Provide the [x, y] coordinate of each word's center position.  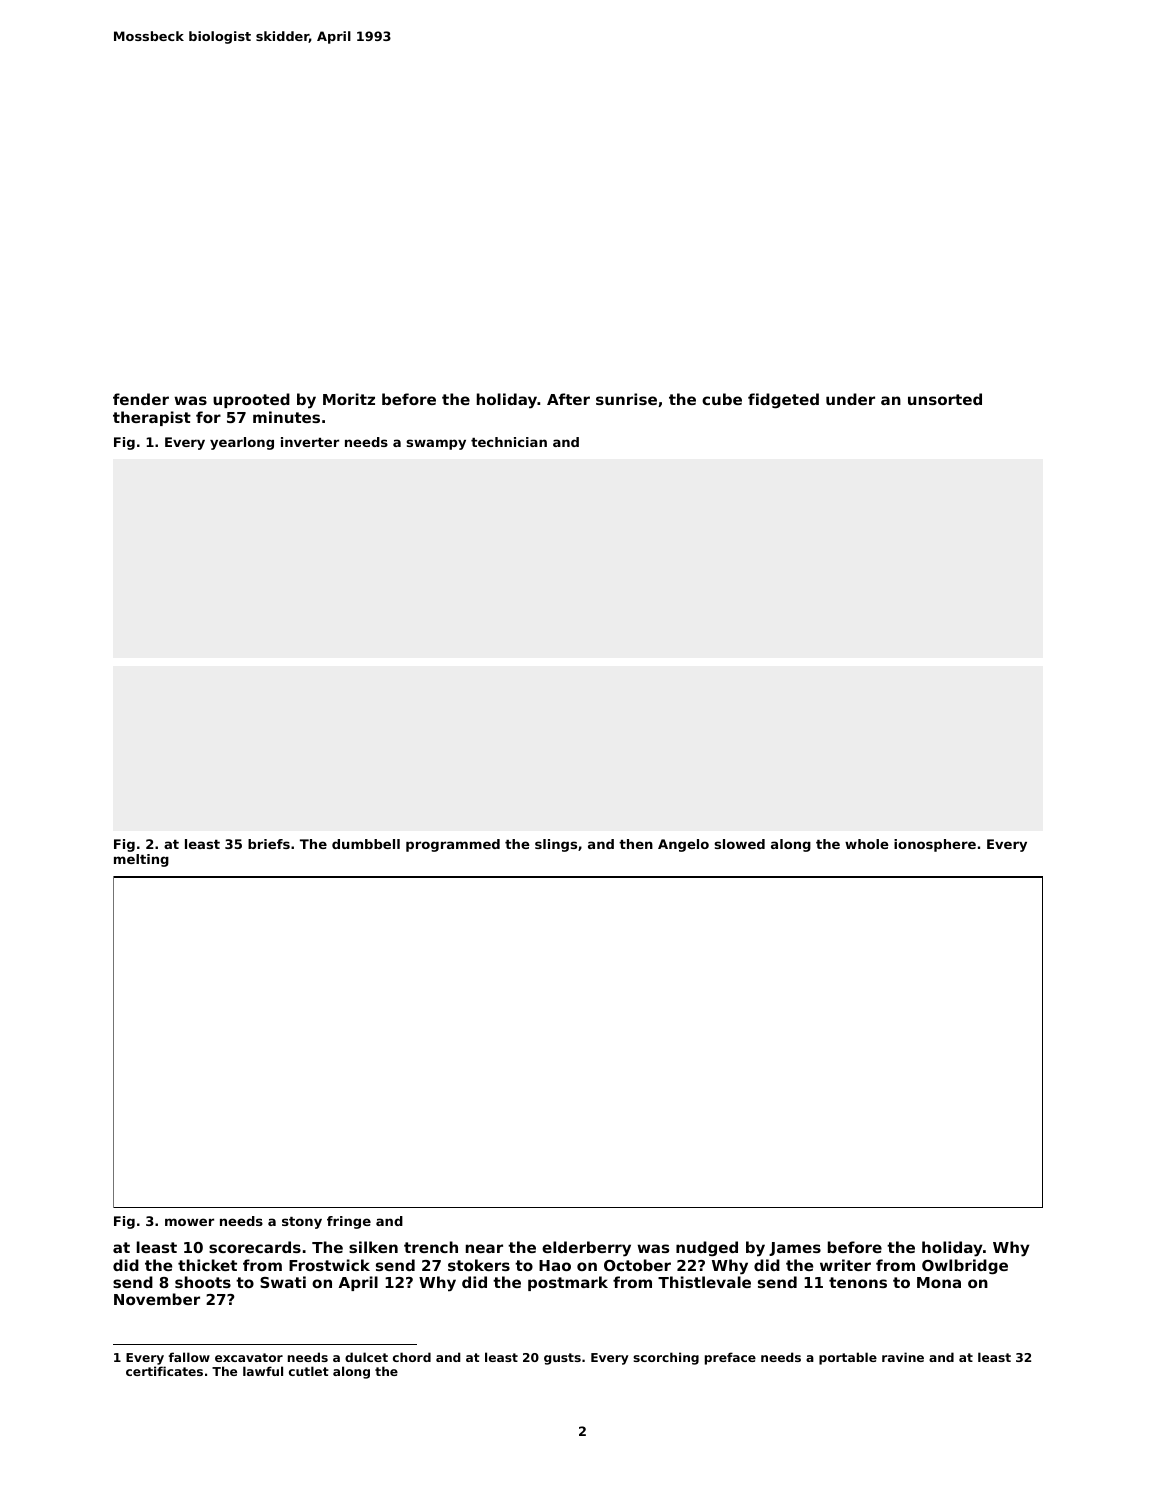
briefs [269, 844]
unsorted [945, 399]
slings [556, 845]
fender [141, 399]
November [157, 1299]
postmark [568, 1283]
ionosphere [935, 845]
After [568, 399]
